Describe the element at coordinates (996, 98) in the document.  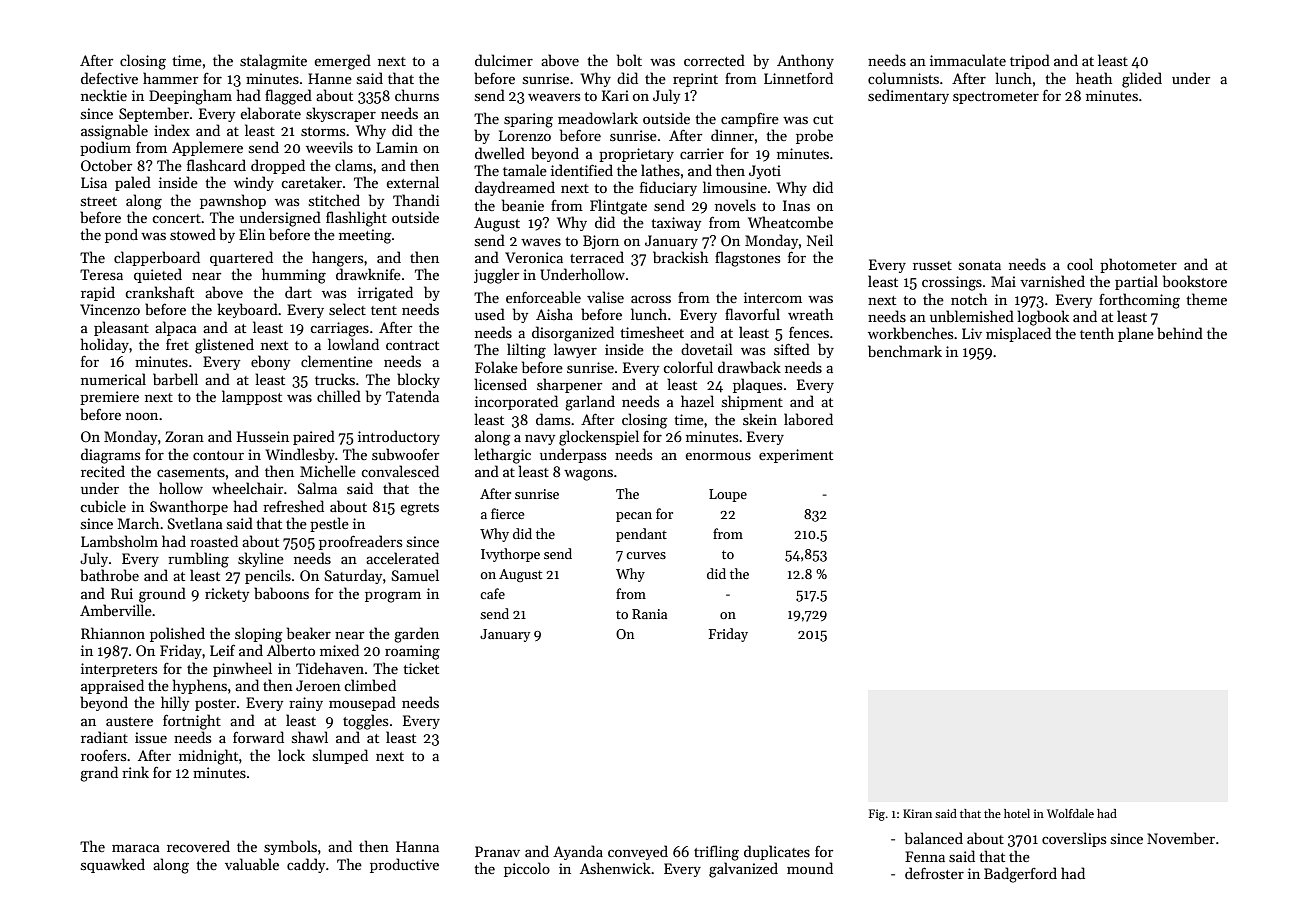
I see `spectrometer` at that location.
